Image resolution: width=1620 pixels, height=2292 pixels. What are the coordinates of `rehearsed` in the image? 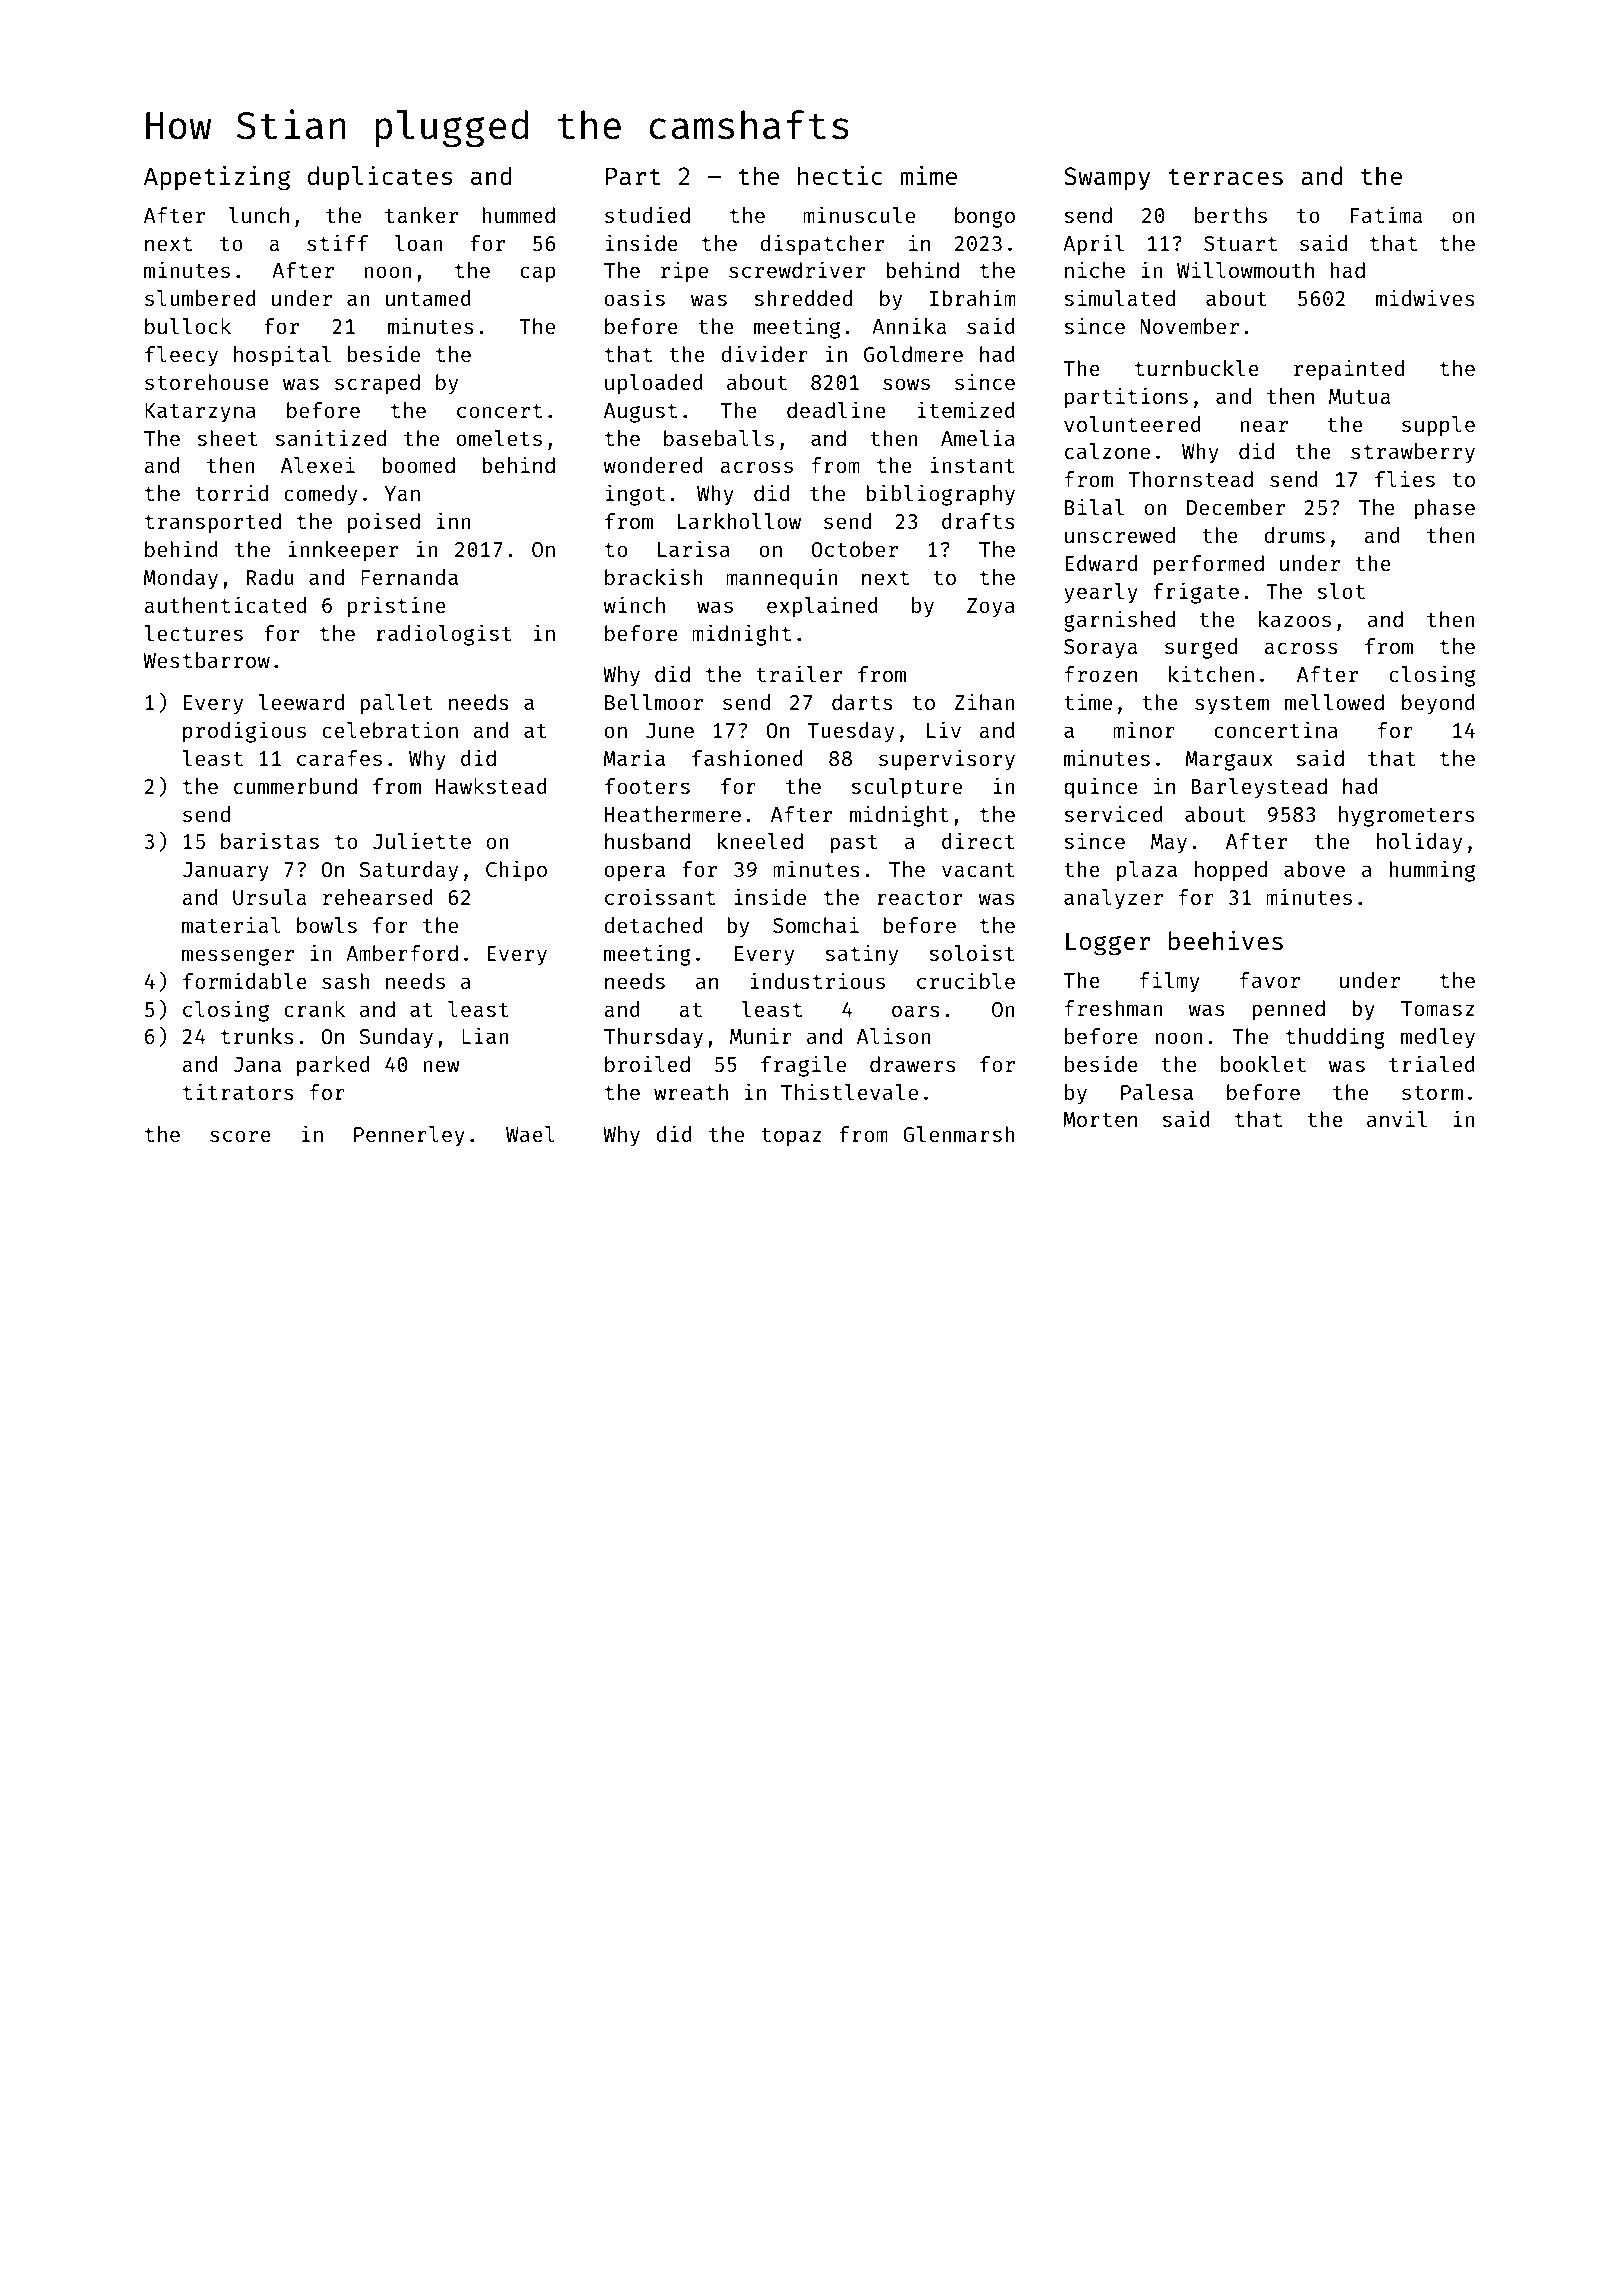 It's located at (378, 897).
